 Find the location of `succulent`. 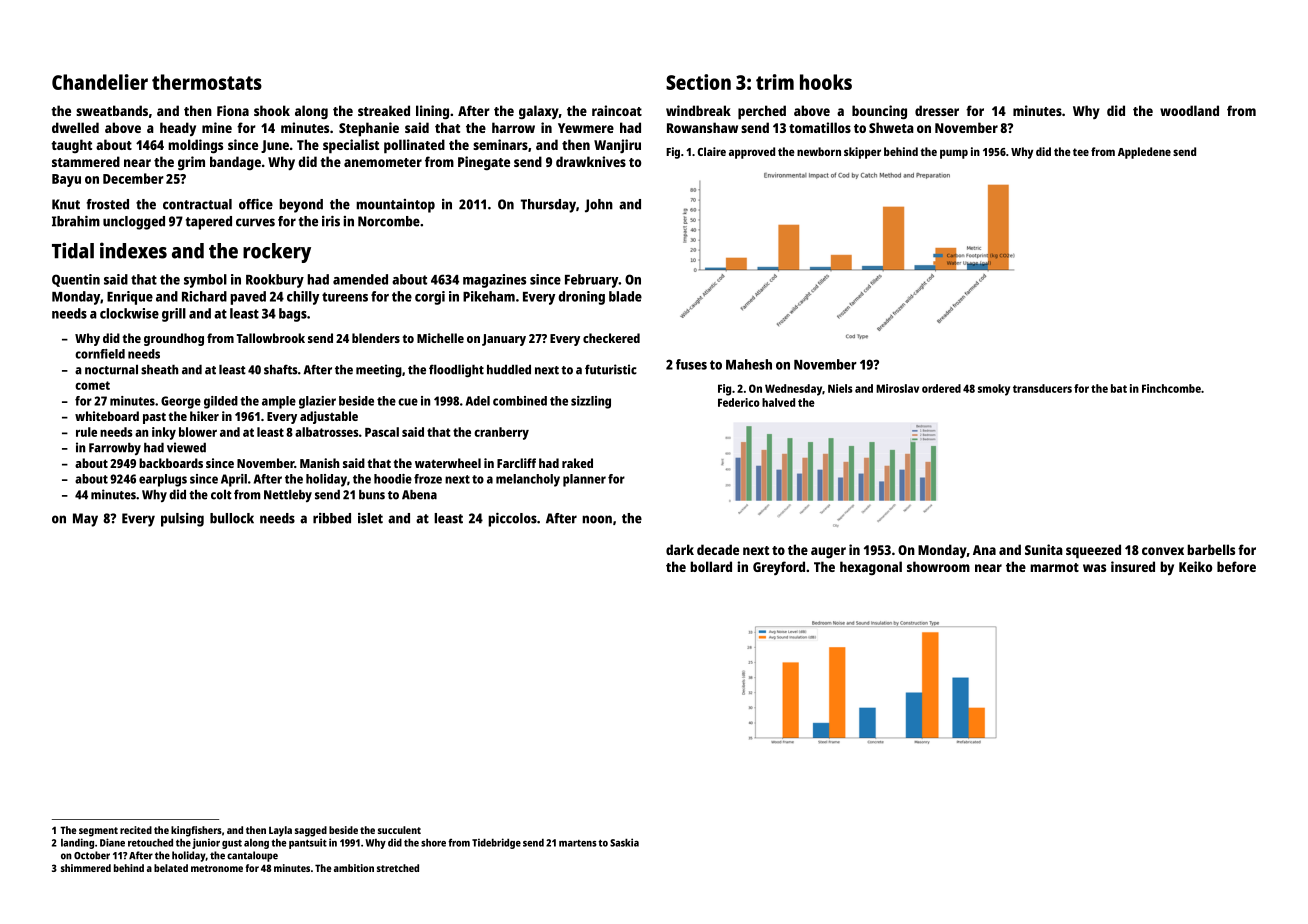

succulent is located at coordinates (399, 830).
